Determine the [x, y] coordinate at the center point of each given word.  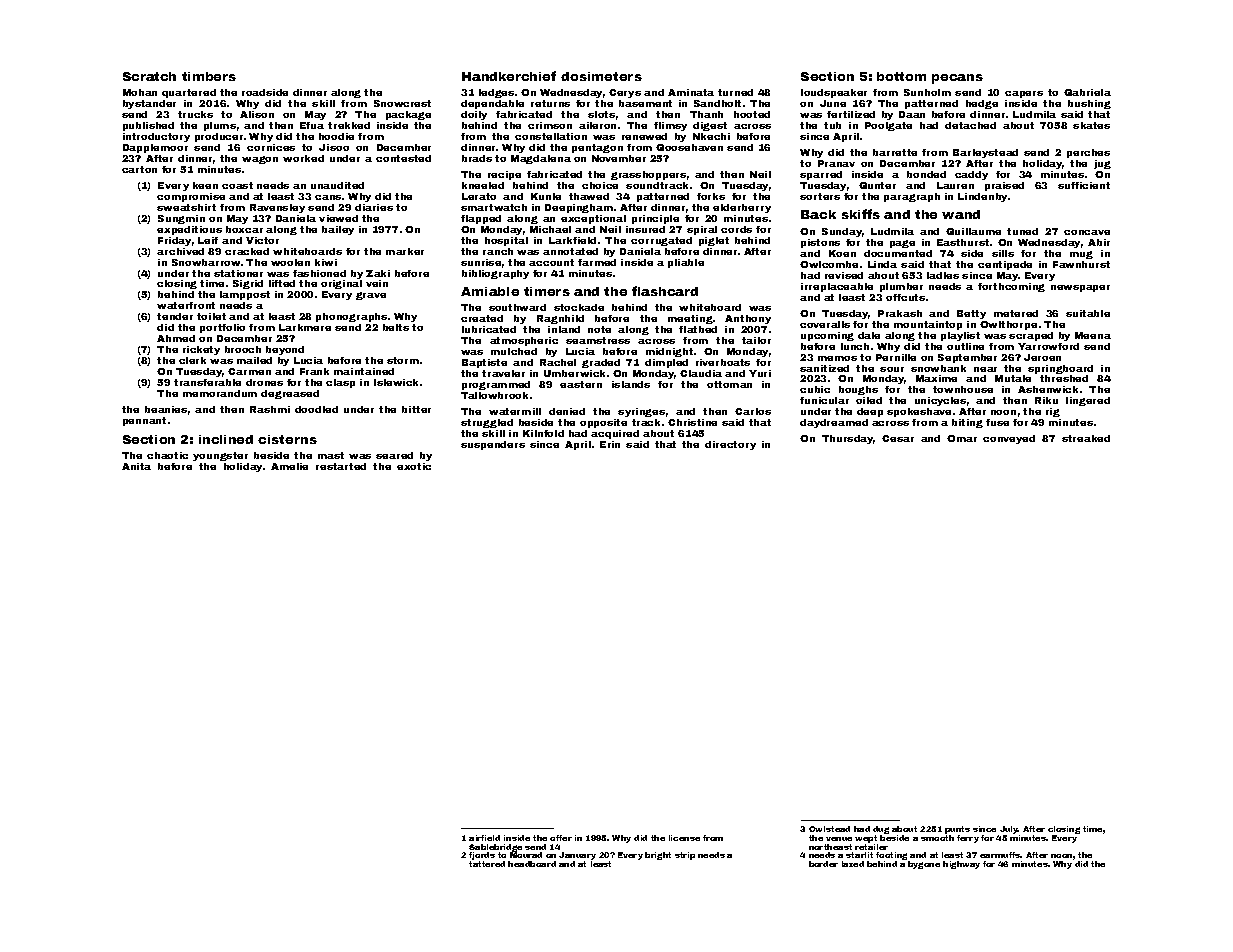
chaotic [167, 455]
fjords [482, 856]
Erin [610, 444]
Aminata [691, 92]
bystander [149, 104]
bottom [901, 76]
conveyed [1009, 439]
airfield [484, 838]
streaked [1086, 438]
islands [631, 384]
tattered [487, 864]
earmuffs [1000, 855]
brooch [243, 349]
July [1009, 830]
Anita [136, 466]
